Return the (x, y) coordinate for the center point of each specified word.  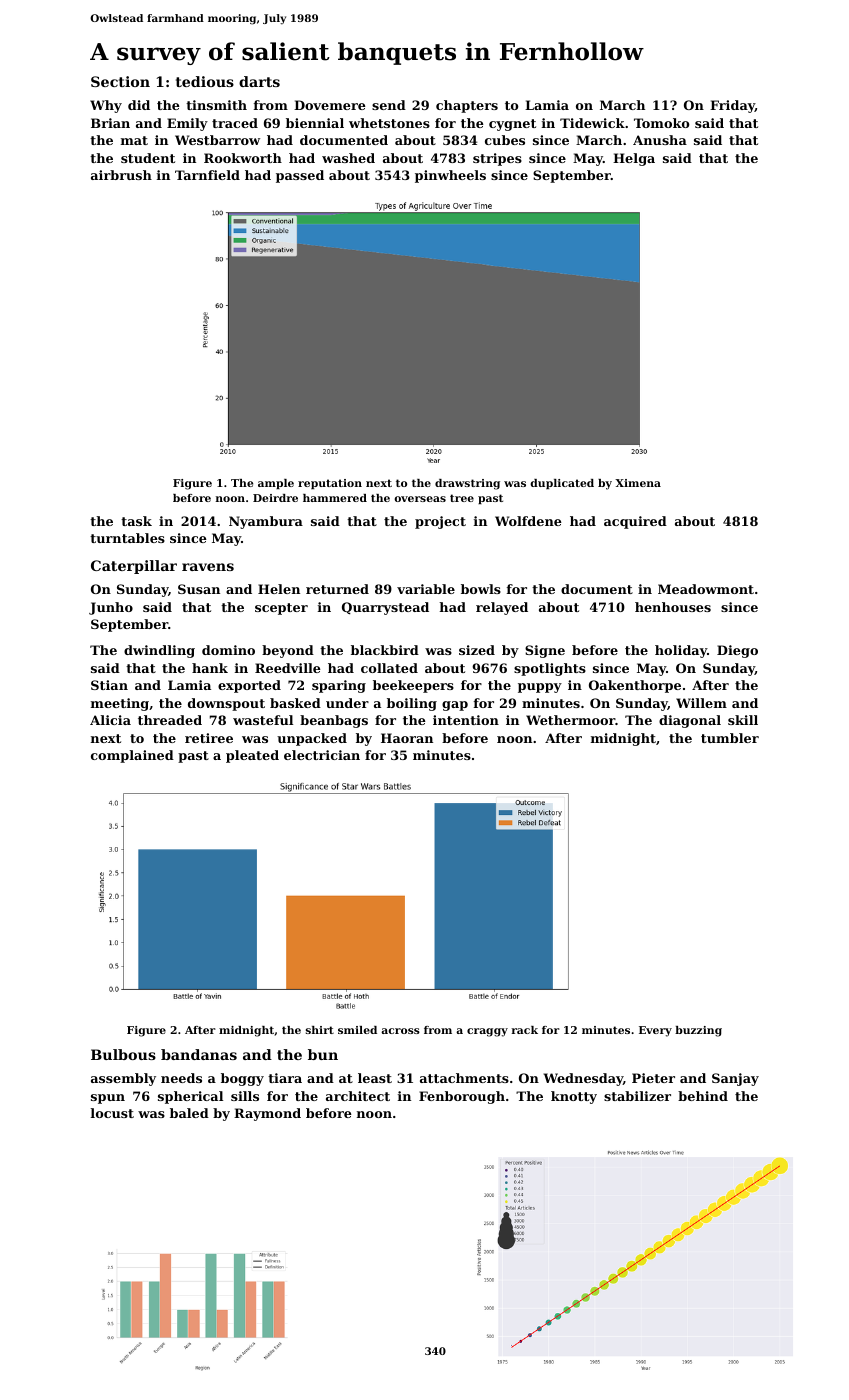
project (440, 522)
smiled (357, 1030)
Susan (199, 589)
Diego (737, 651)
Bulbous (123, 1054)
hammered (335, 498)
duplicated (562, 484)
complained (132, 756)
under (347, 703)
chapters (467, 106)
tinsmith (216, 105)
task (136, 521)
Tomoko (661, 123)
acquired (635, 522)
